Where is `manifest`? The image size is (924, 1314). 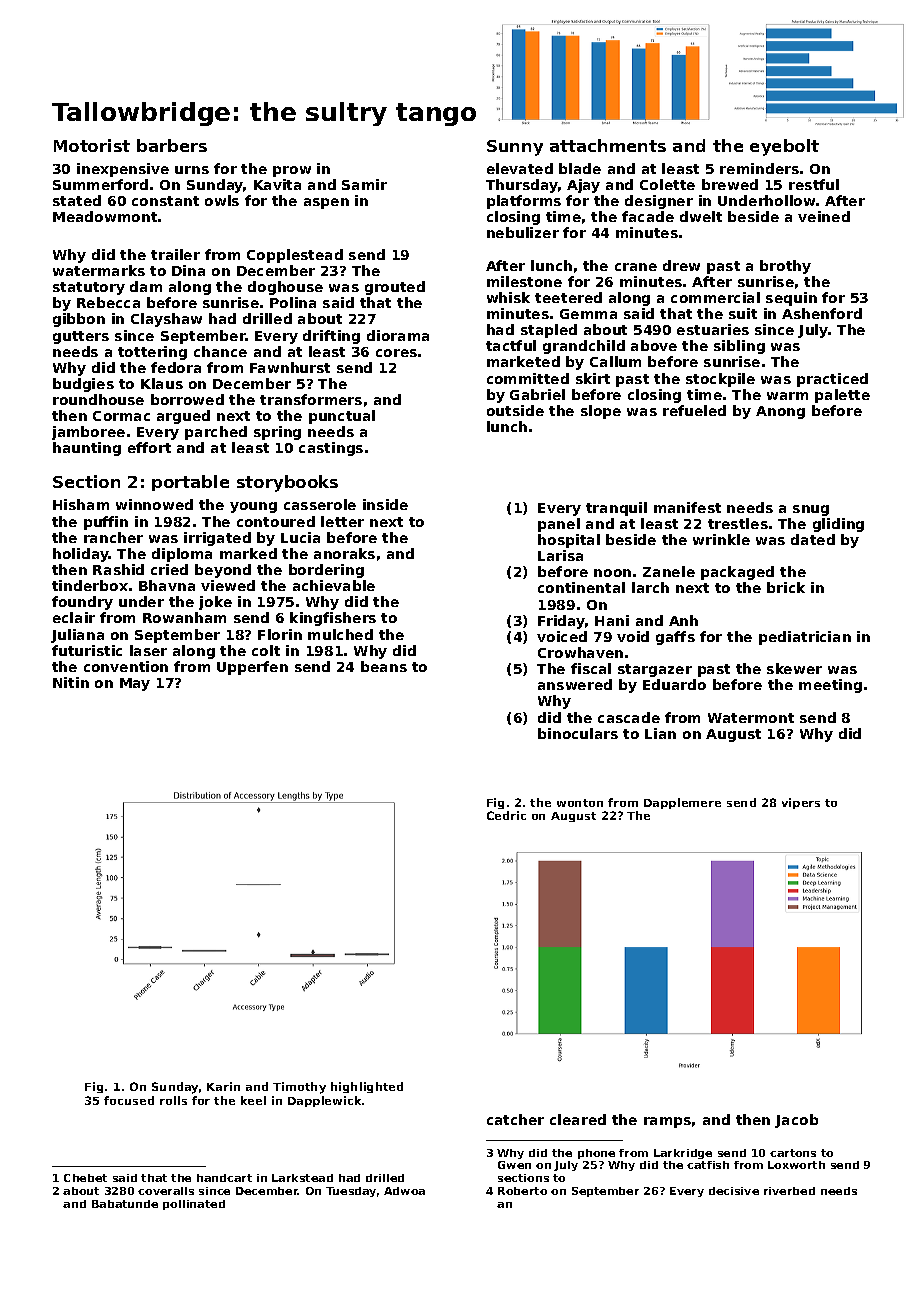 manifest is located at coordinates (687, 507).
